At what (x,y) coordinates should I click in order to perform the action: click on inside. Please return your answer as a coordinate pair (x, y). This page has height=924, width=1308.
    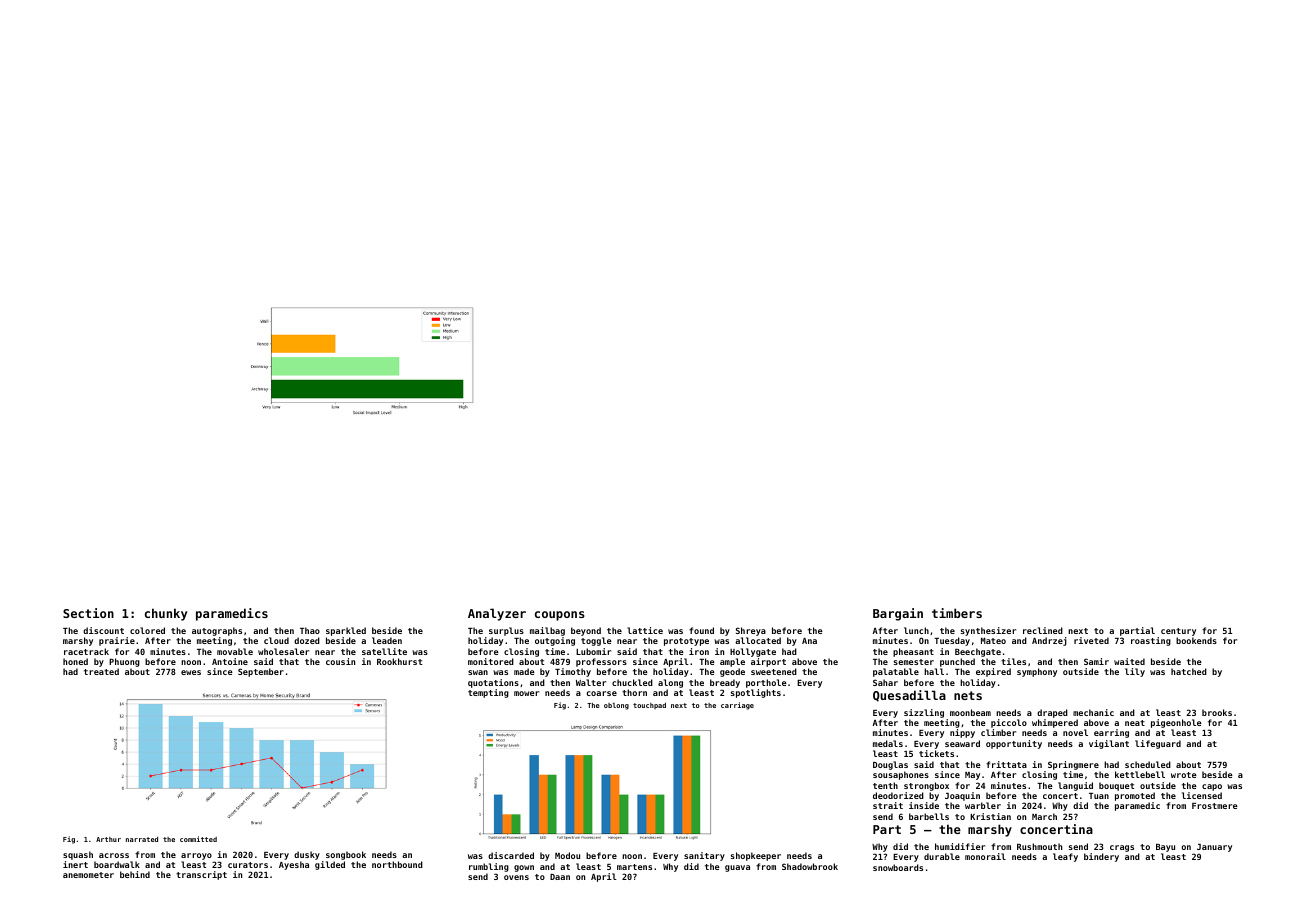
    Looking at the image, I should click on (924, 805).
